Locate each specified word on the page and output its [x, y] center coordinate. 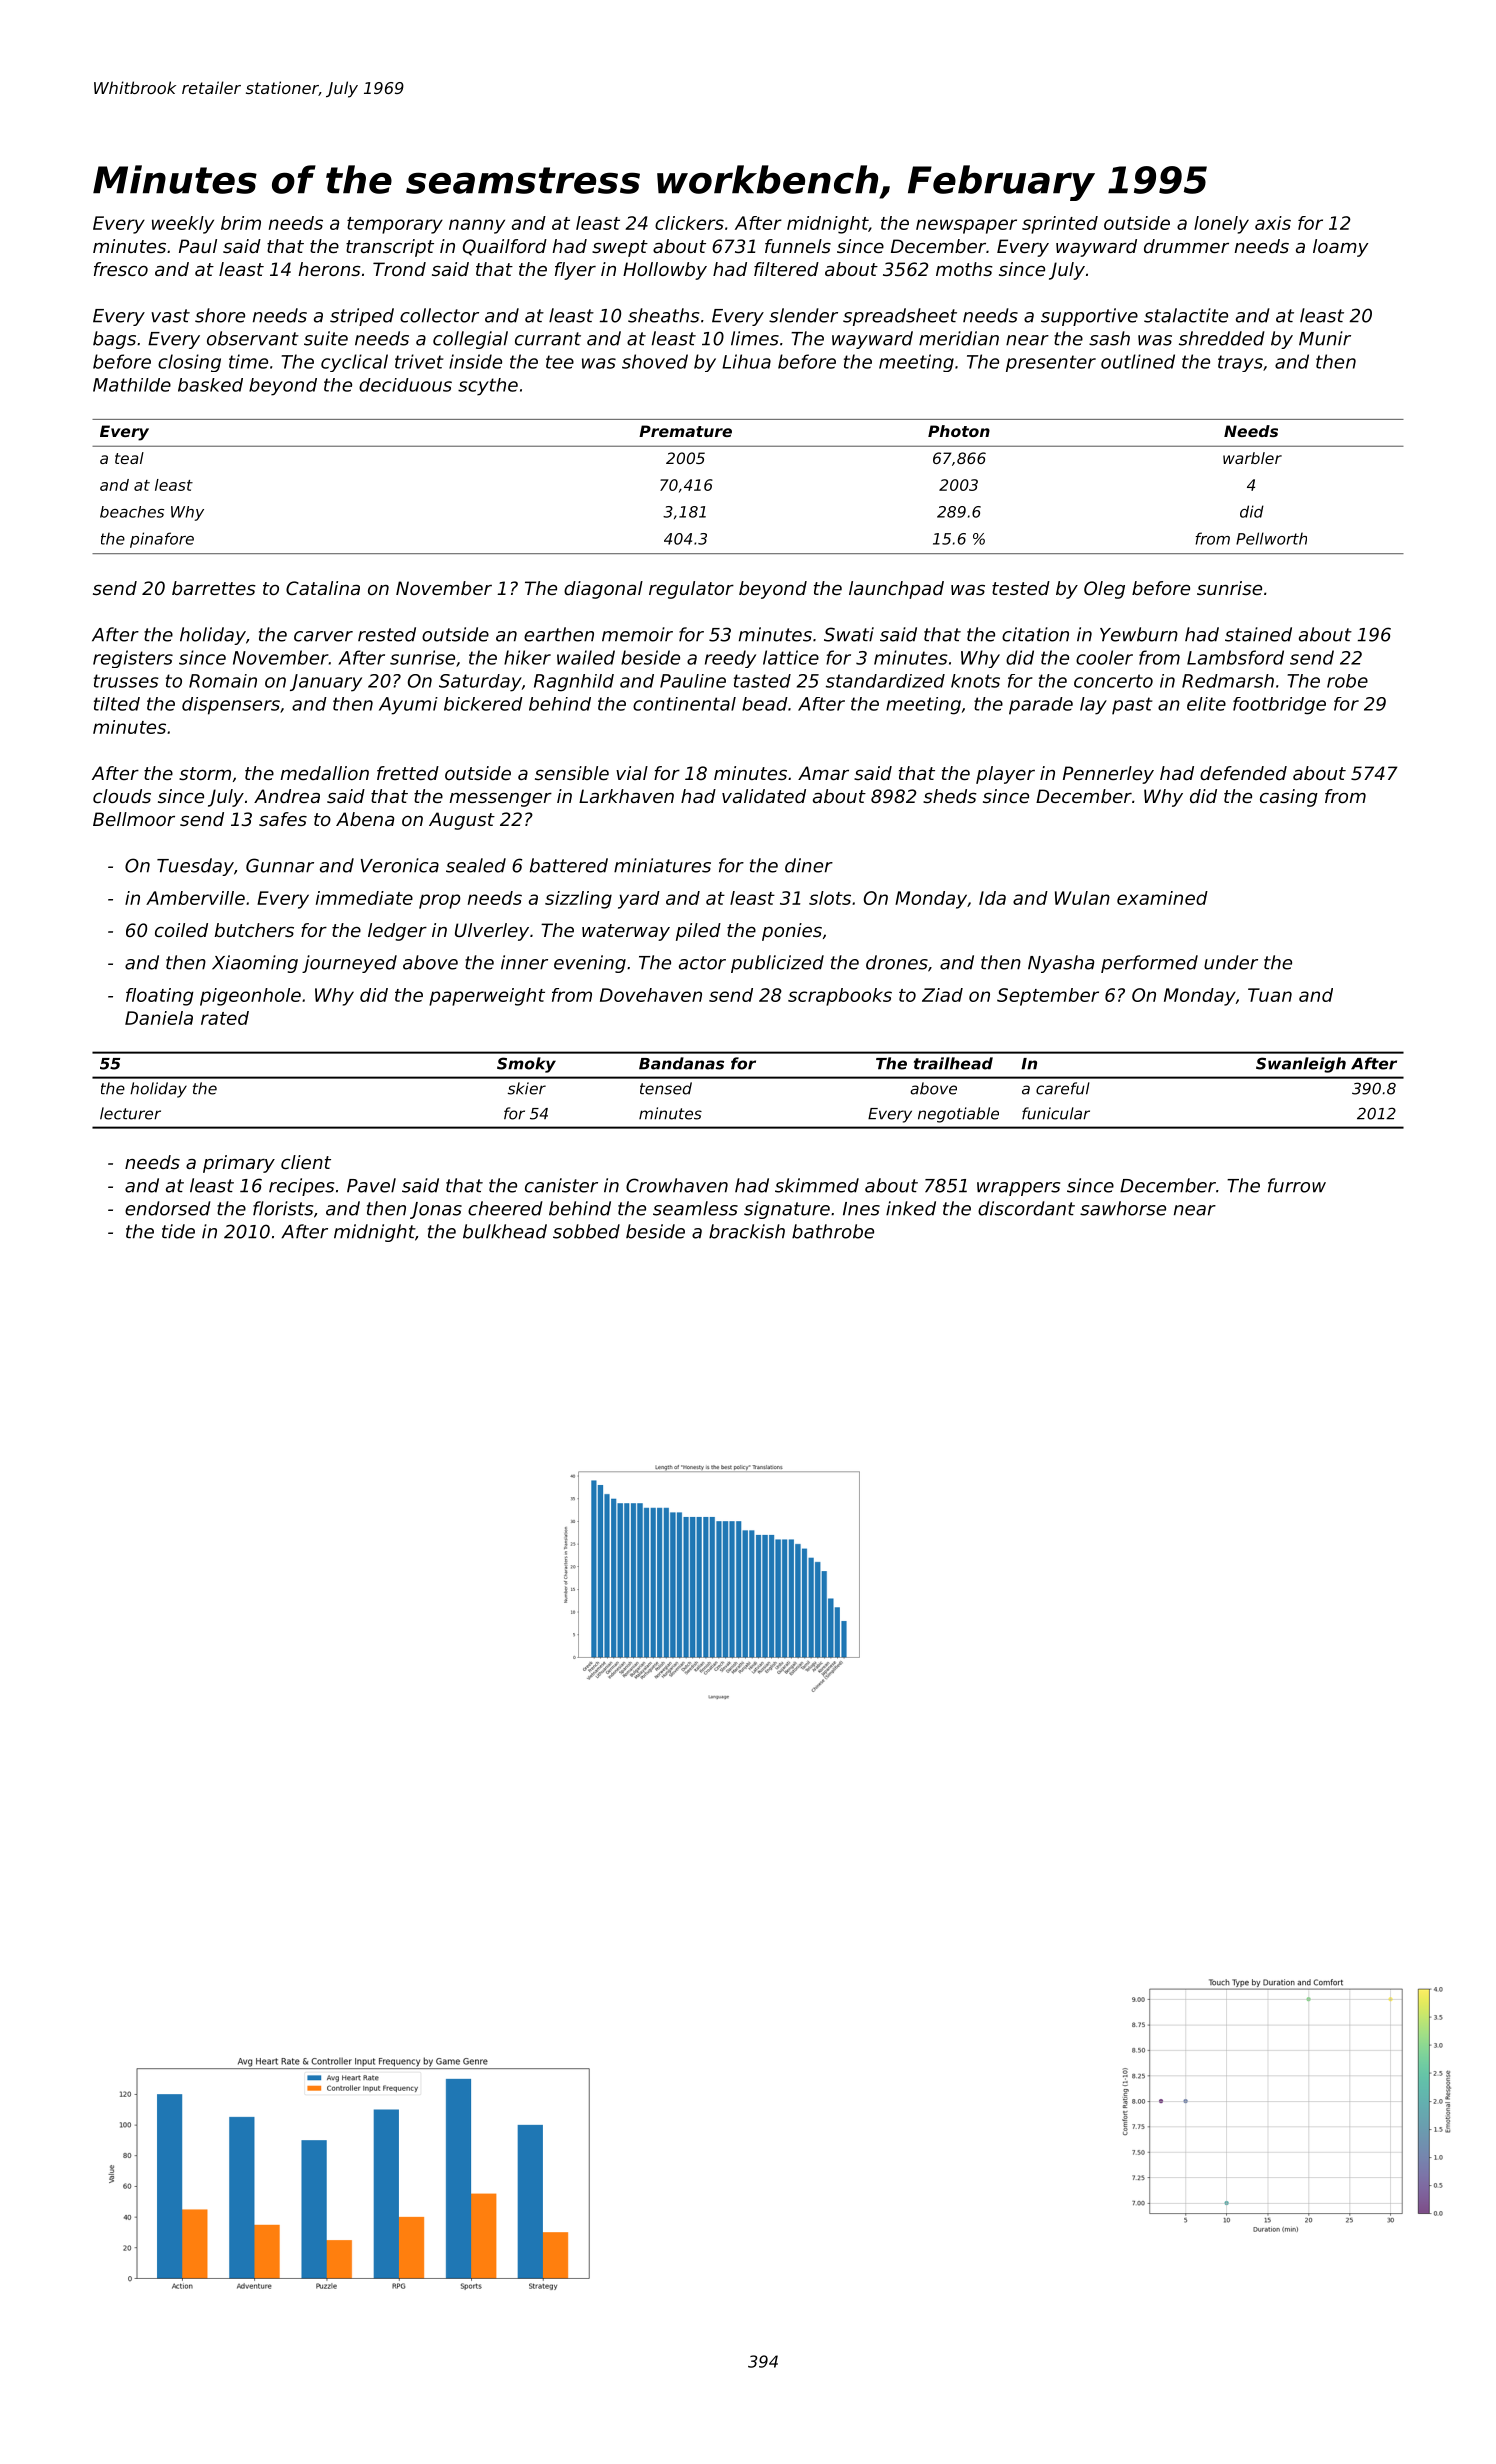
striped [362, 317]
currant [548, 339]
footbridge [1279, 706]
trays [1240, 363]
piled [698, 932]
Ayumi [408, 706]
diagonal [603, 590]
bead [765, 704]
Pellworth [1271, 538]
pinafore [162, 540]
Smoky [526, 1065]
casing [1289, 798]
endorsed [168, 1208]
